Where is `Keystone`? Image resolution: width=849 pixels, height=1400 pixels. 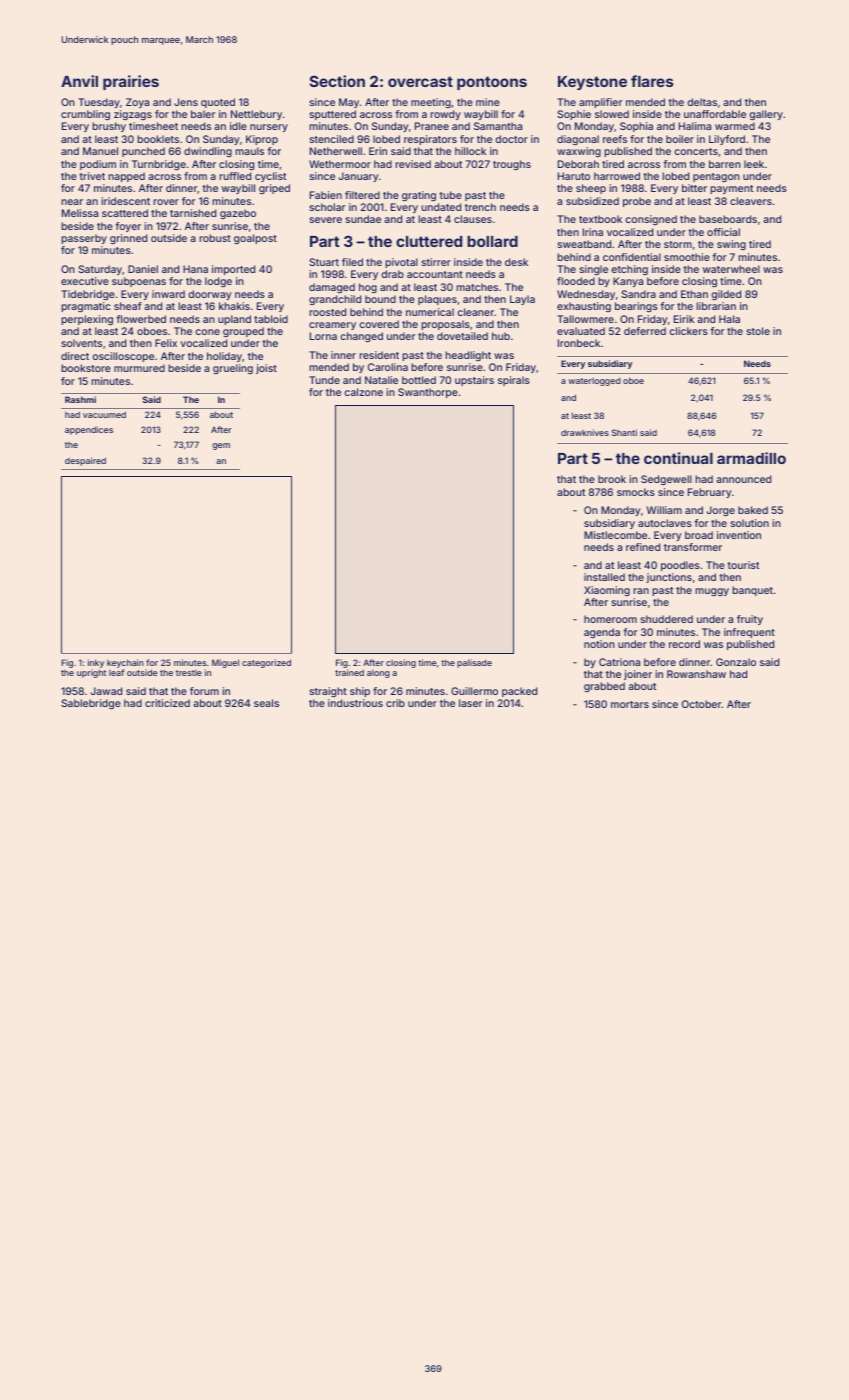
Keystone is located at coordinates (592, 83).
